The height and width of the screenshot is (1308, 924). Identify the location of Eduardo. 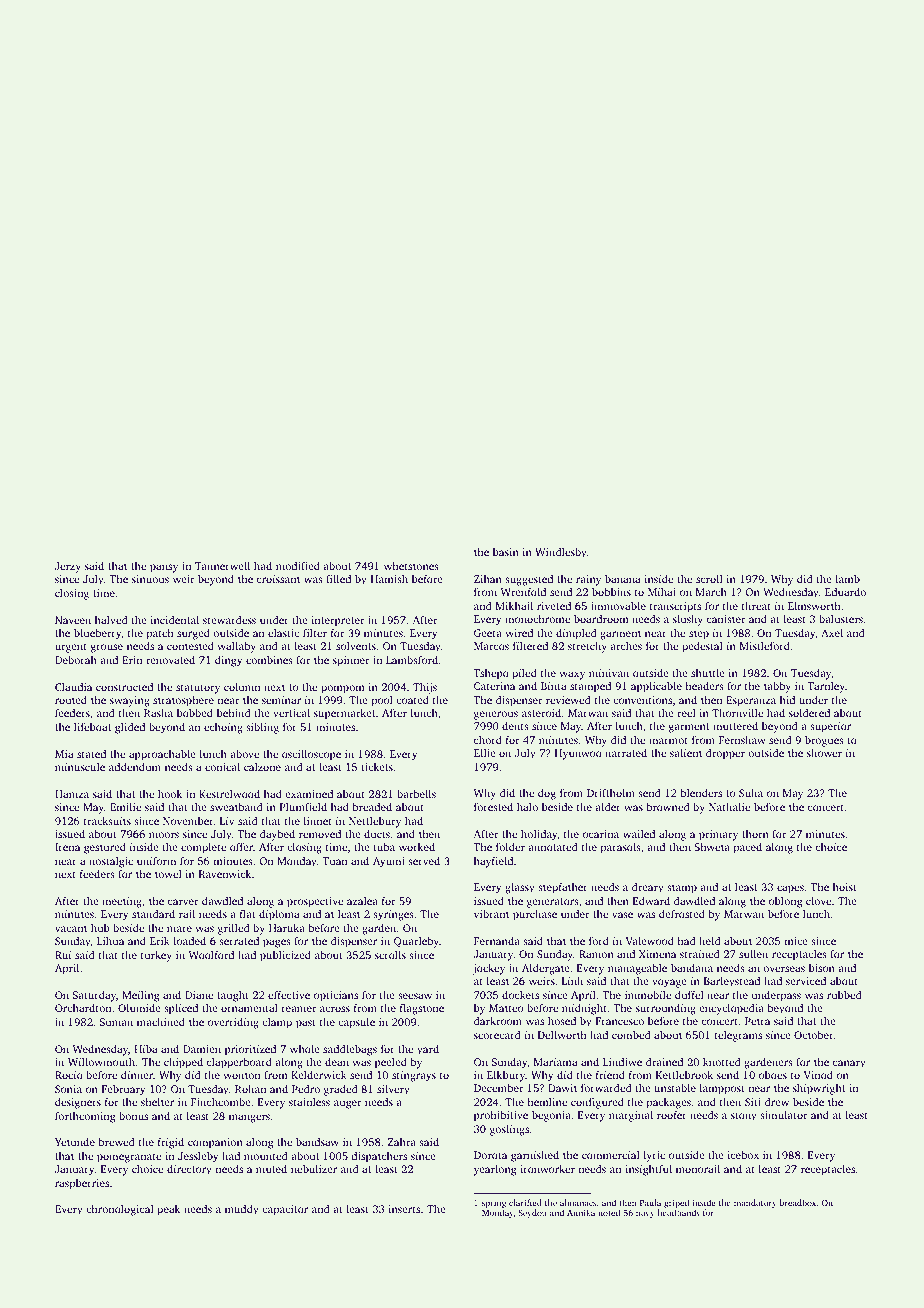
(845, 592).
